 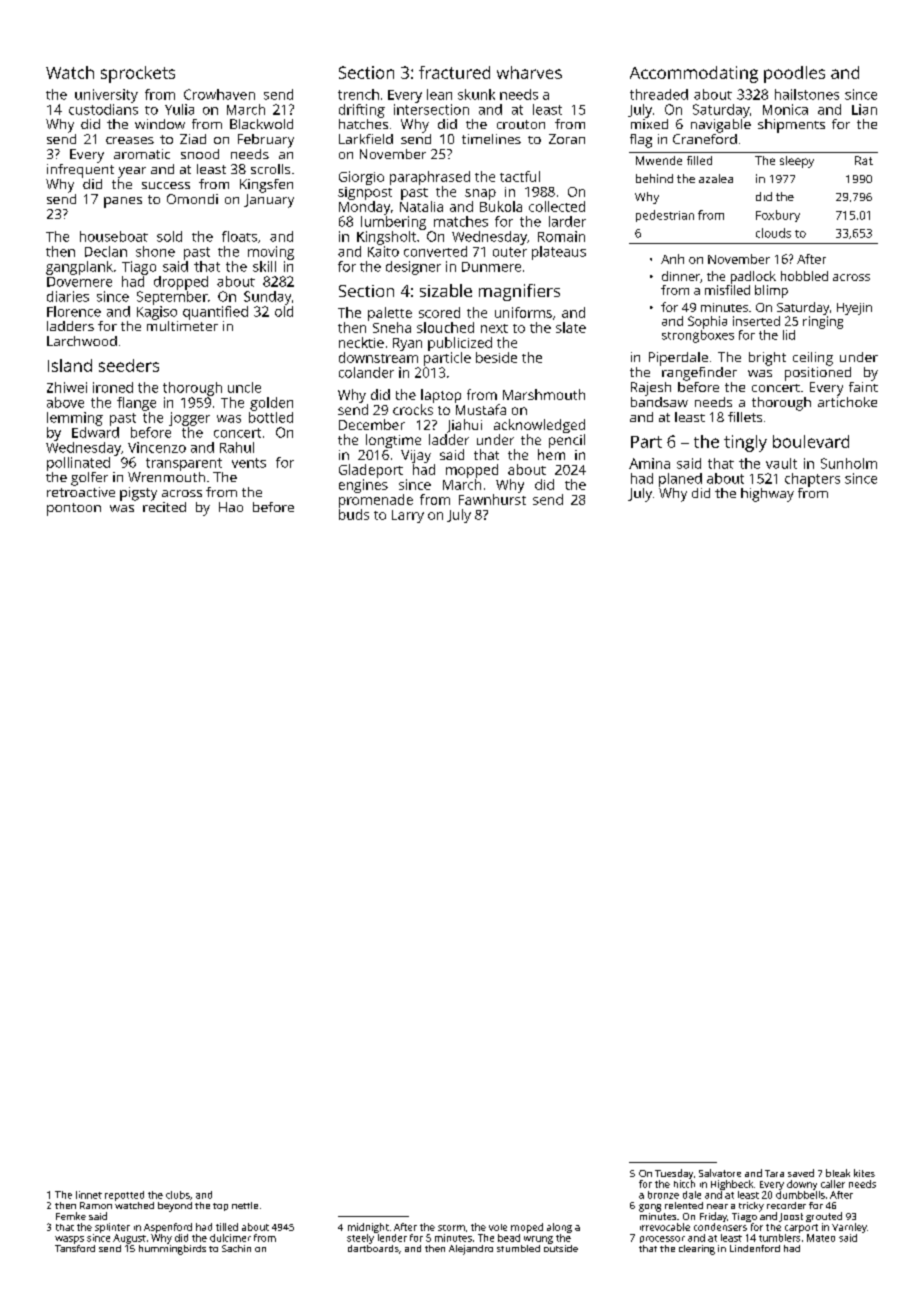 I want to click on kites, so click(x=864, y=1173).
